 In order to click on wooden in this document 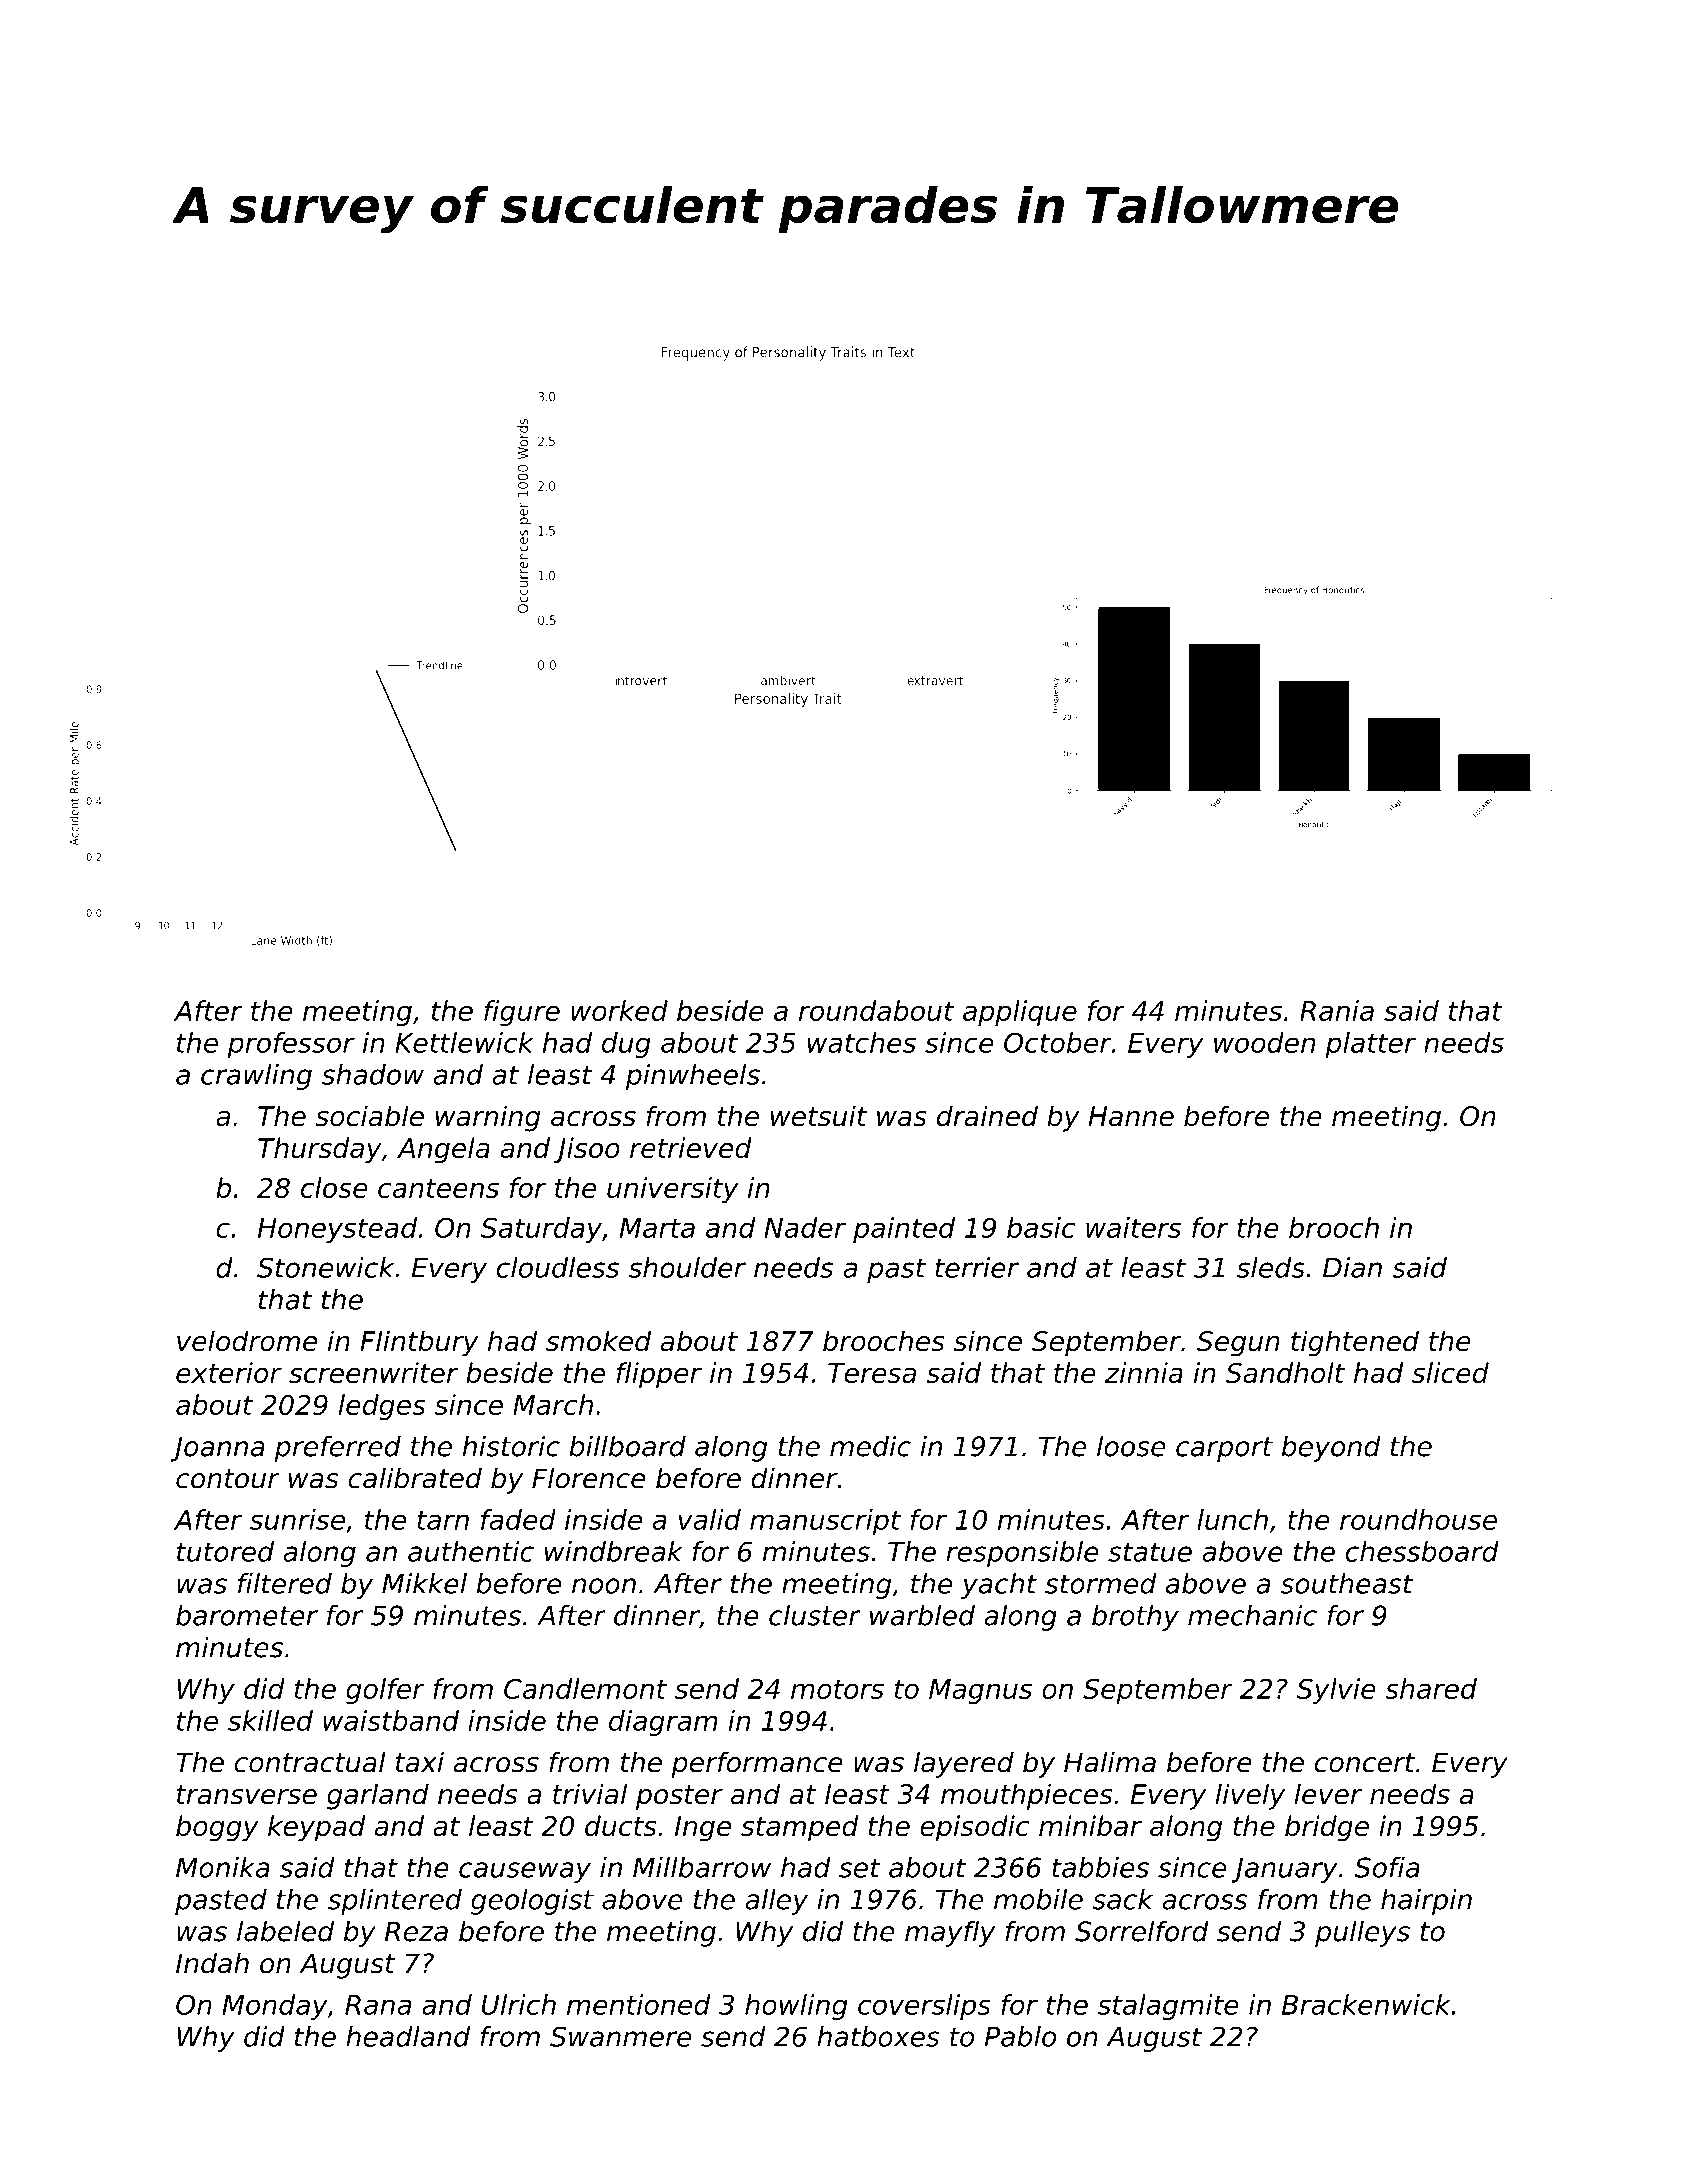, I will do `click(1264, 1042)`.
